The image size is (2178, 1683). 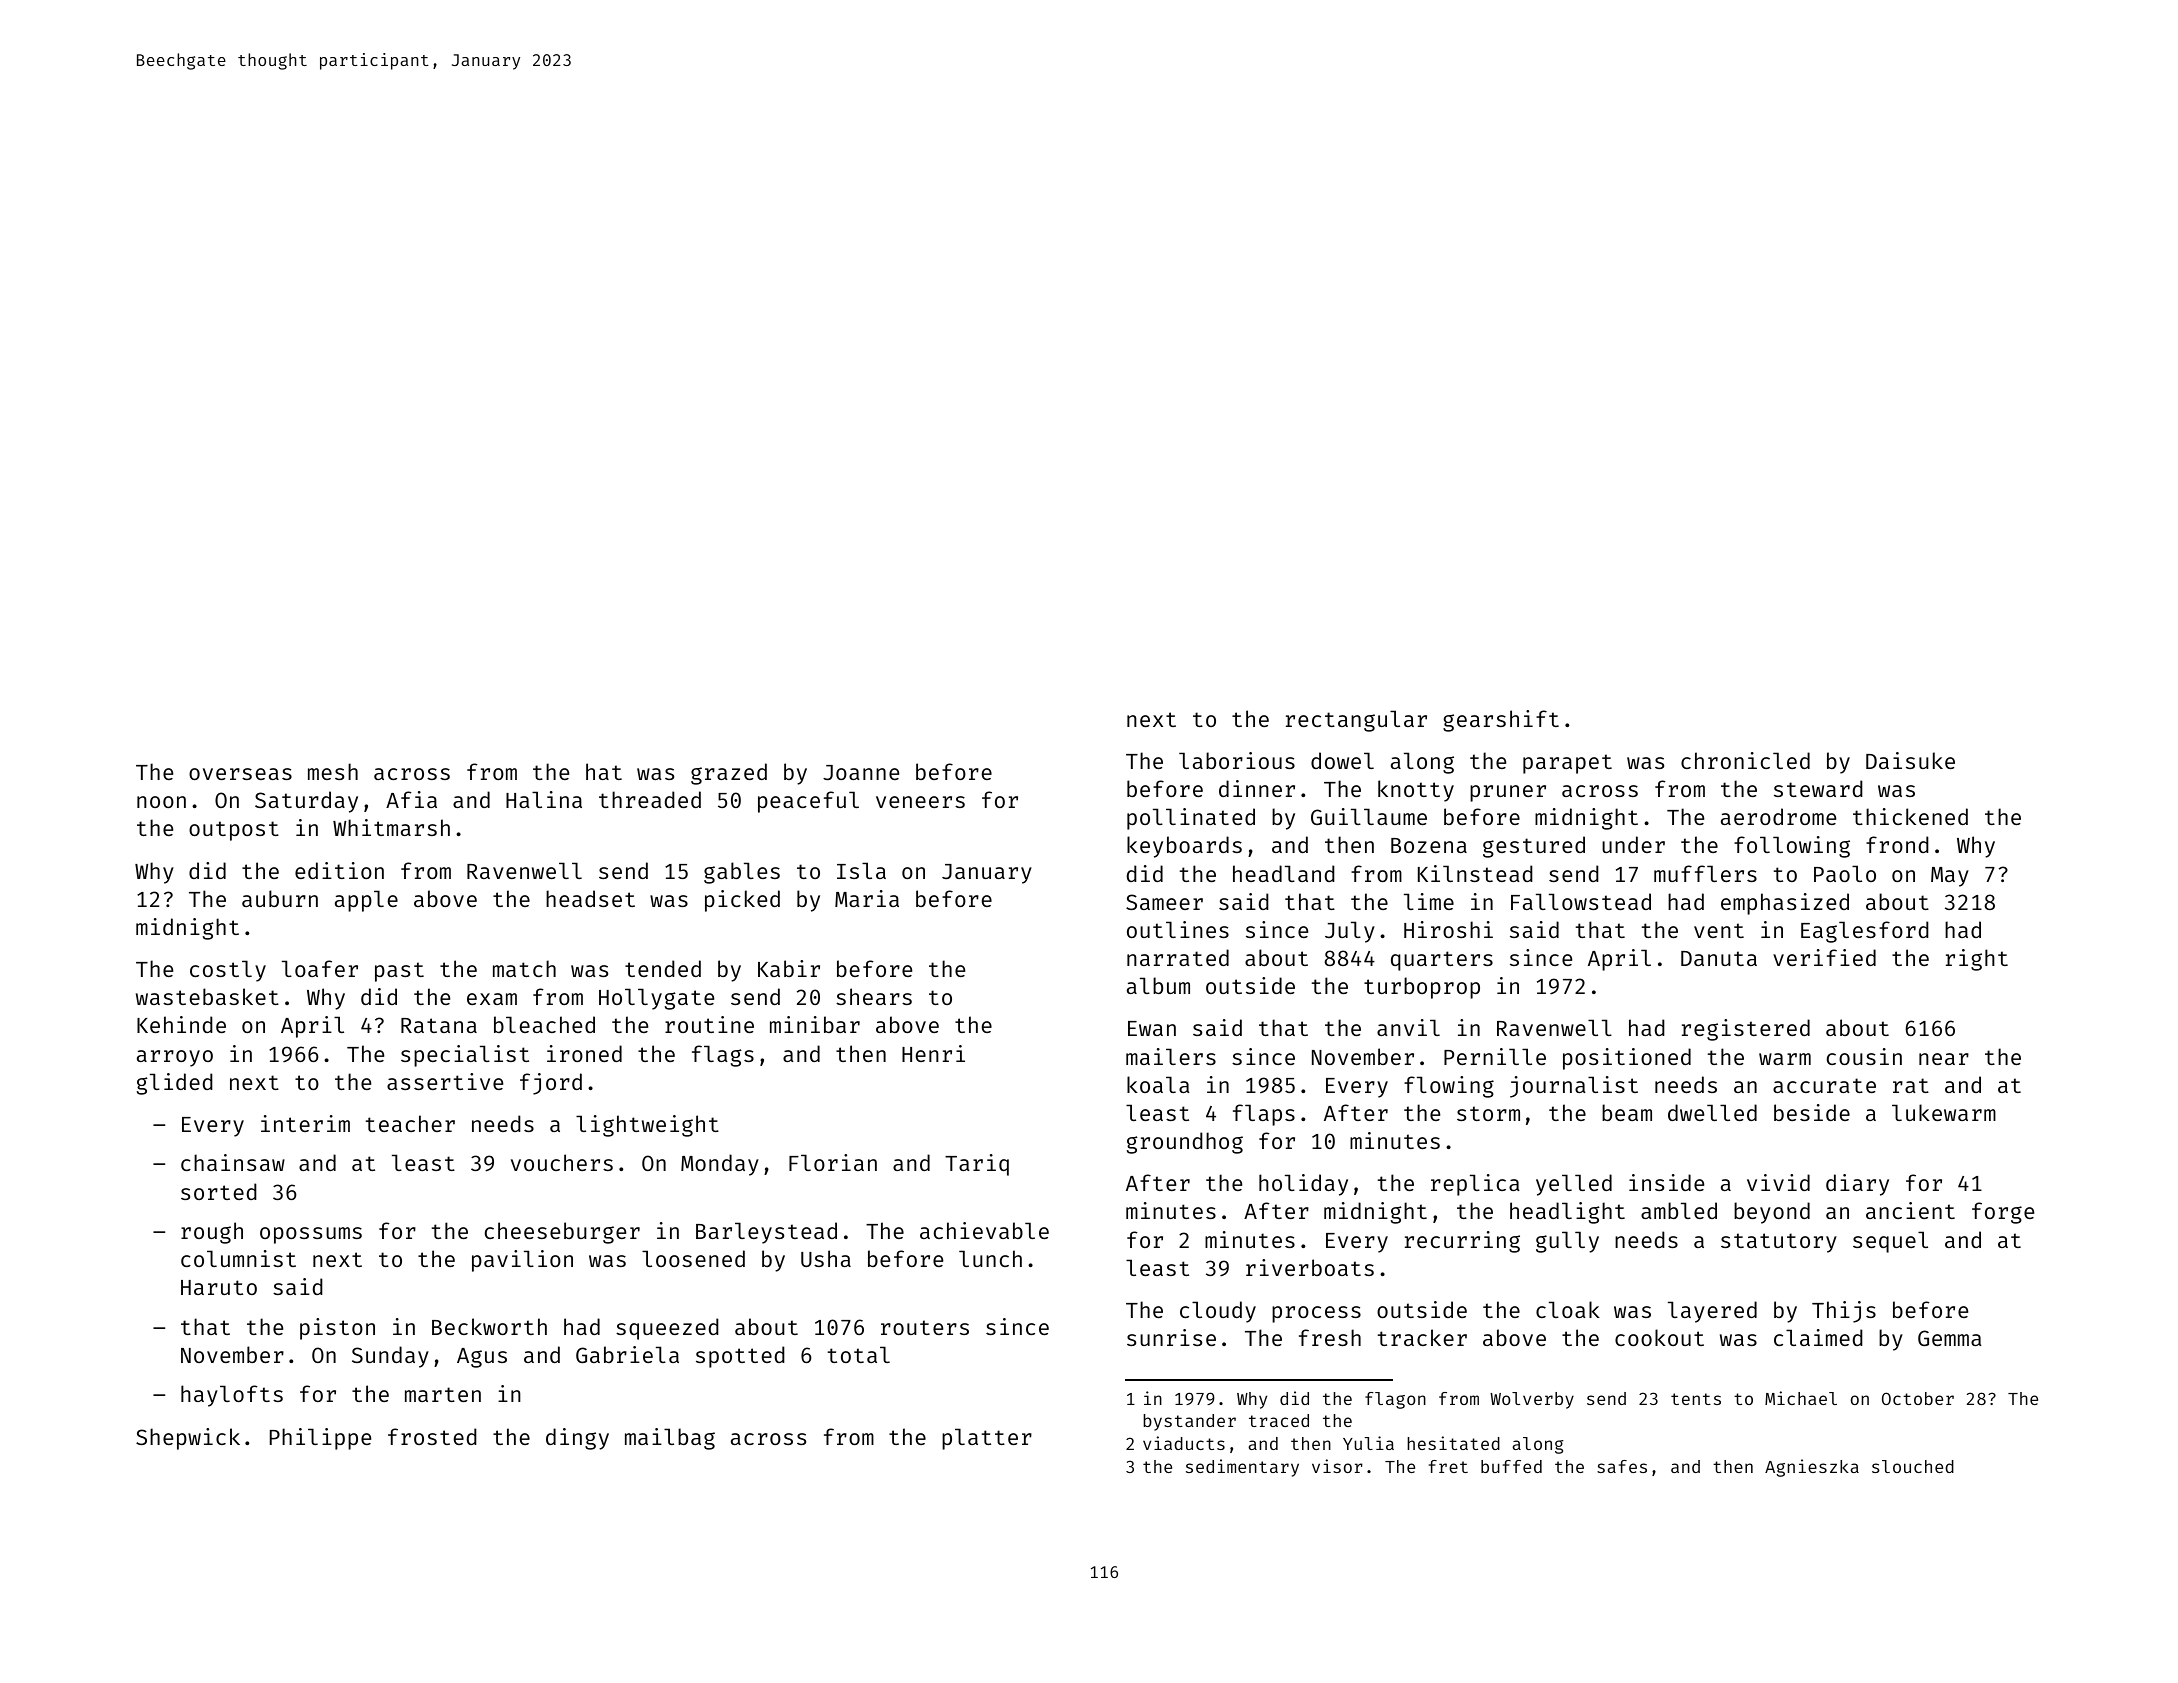 I want to click on Henri, so click(x=933, y=1053).
